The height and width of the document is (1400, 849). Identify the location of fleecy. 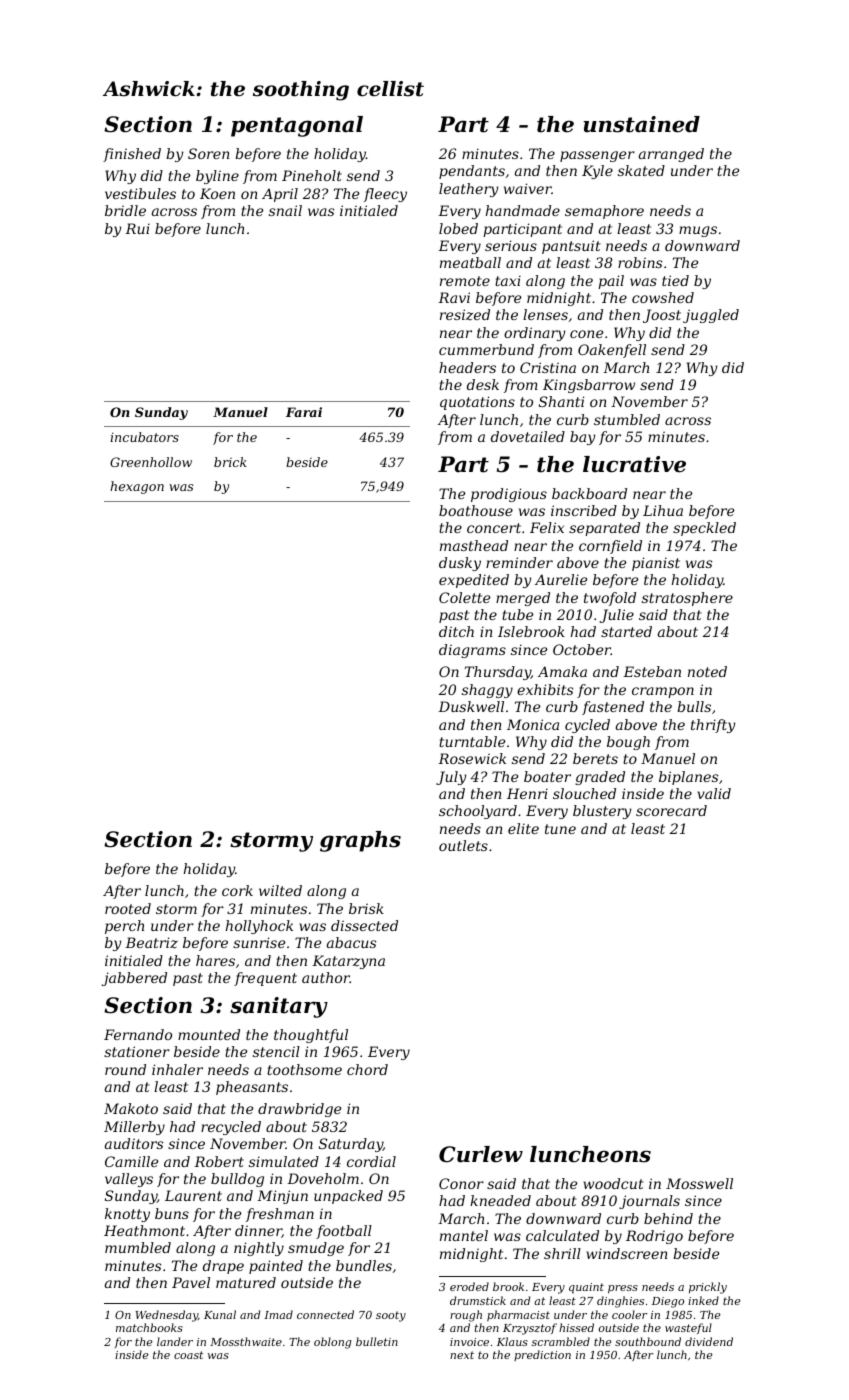
(385, 195).
